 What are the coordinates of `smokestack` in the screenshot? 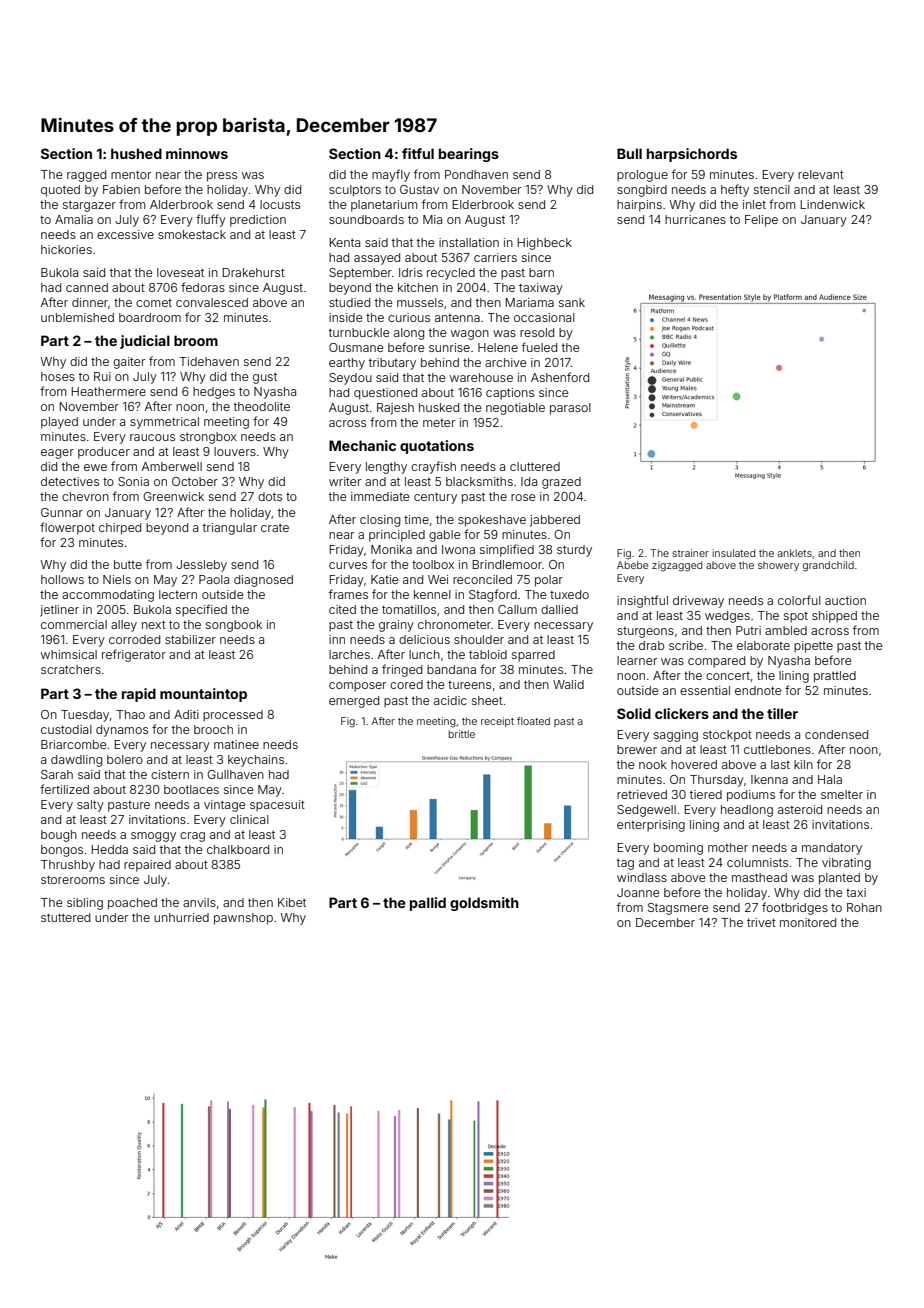 It's located at (192, 234).
